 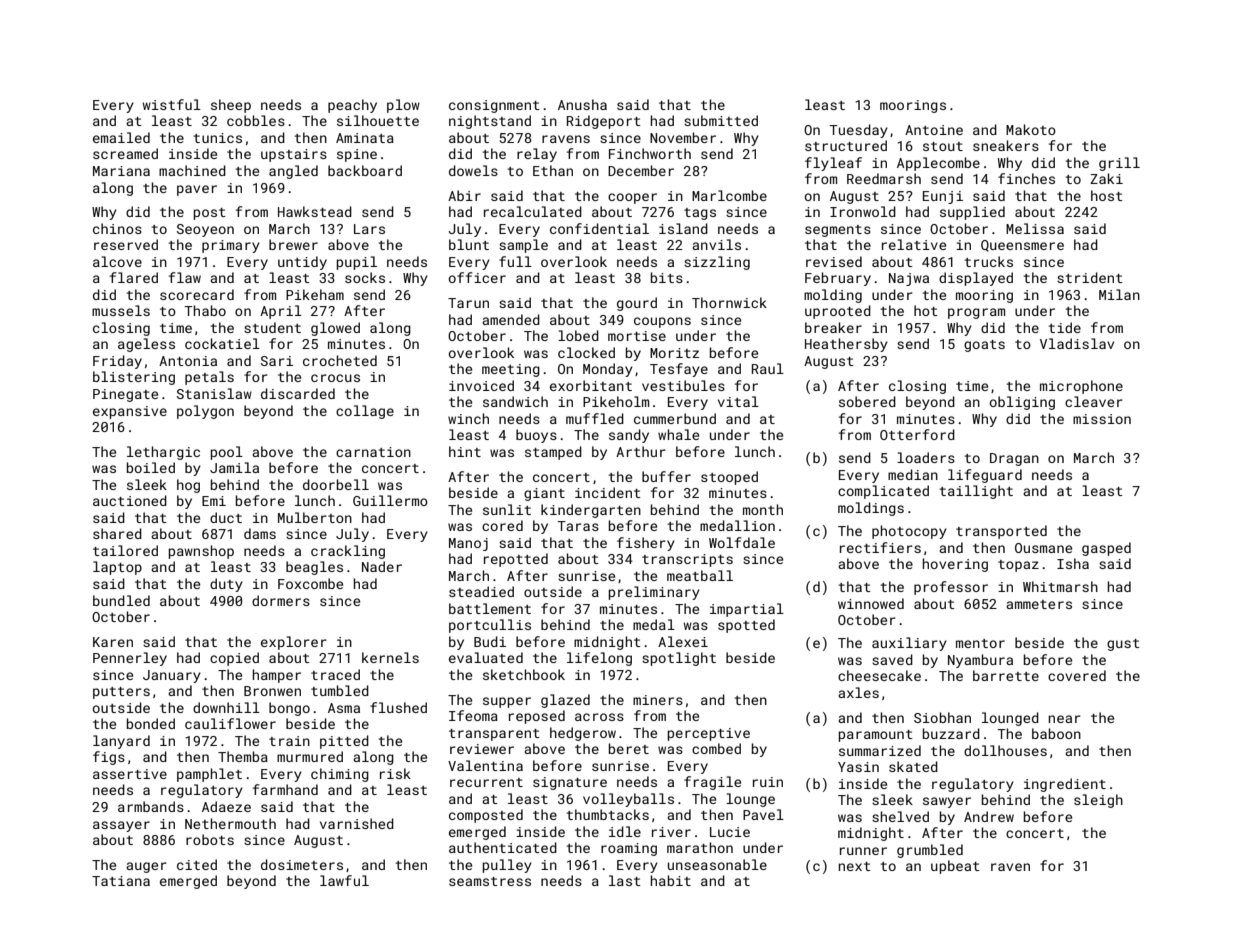 I want to click on brewer, so click(x=293, y=244).
